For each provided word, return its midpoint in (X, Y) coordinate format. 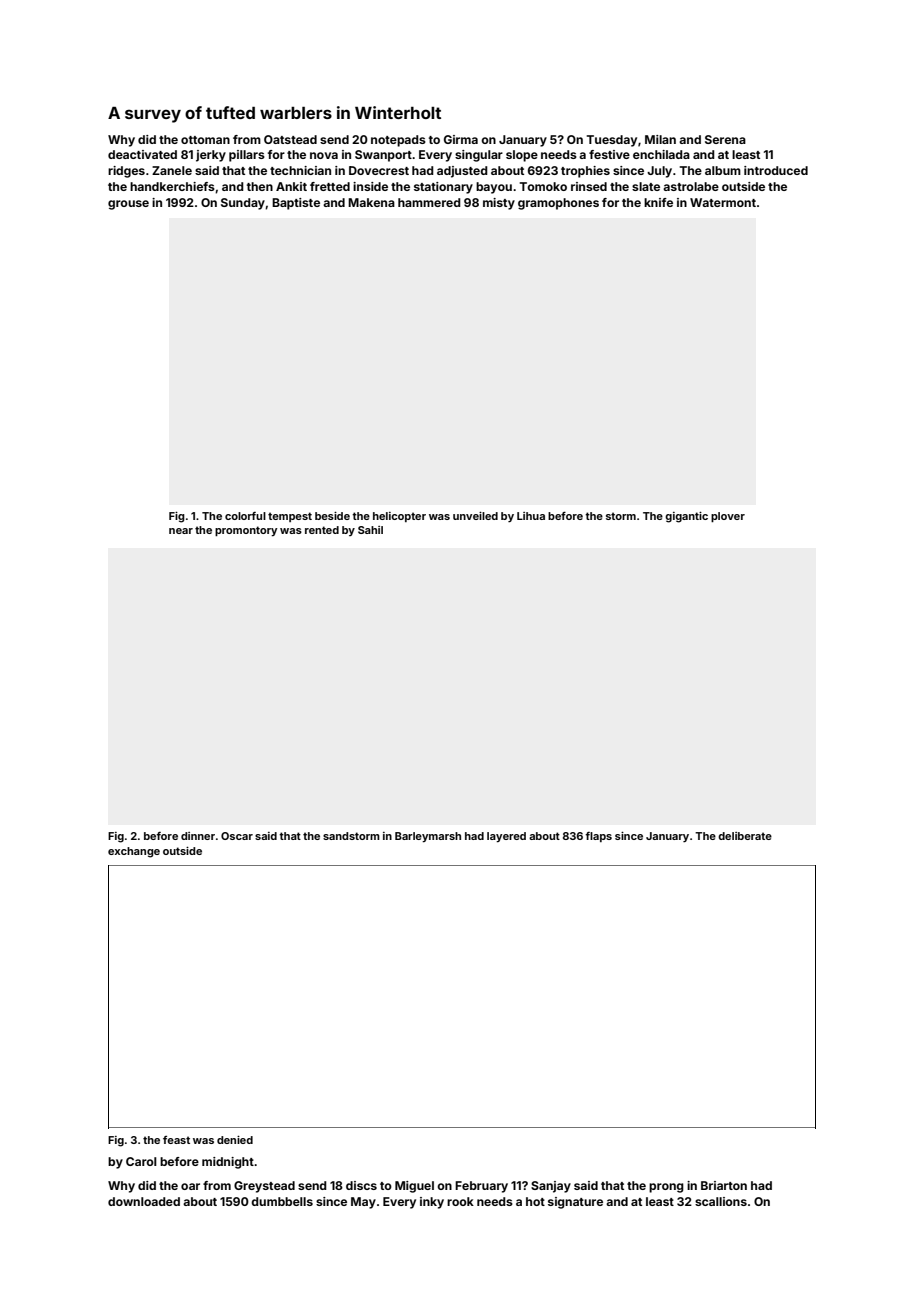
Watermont (723, 202)
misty (499, 204)
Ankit (291, 186)
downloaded (144, 1201)
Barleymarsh (428, 837)
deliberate (745, 836)
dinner (198, 836)
